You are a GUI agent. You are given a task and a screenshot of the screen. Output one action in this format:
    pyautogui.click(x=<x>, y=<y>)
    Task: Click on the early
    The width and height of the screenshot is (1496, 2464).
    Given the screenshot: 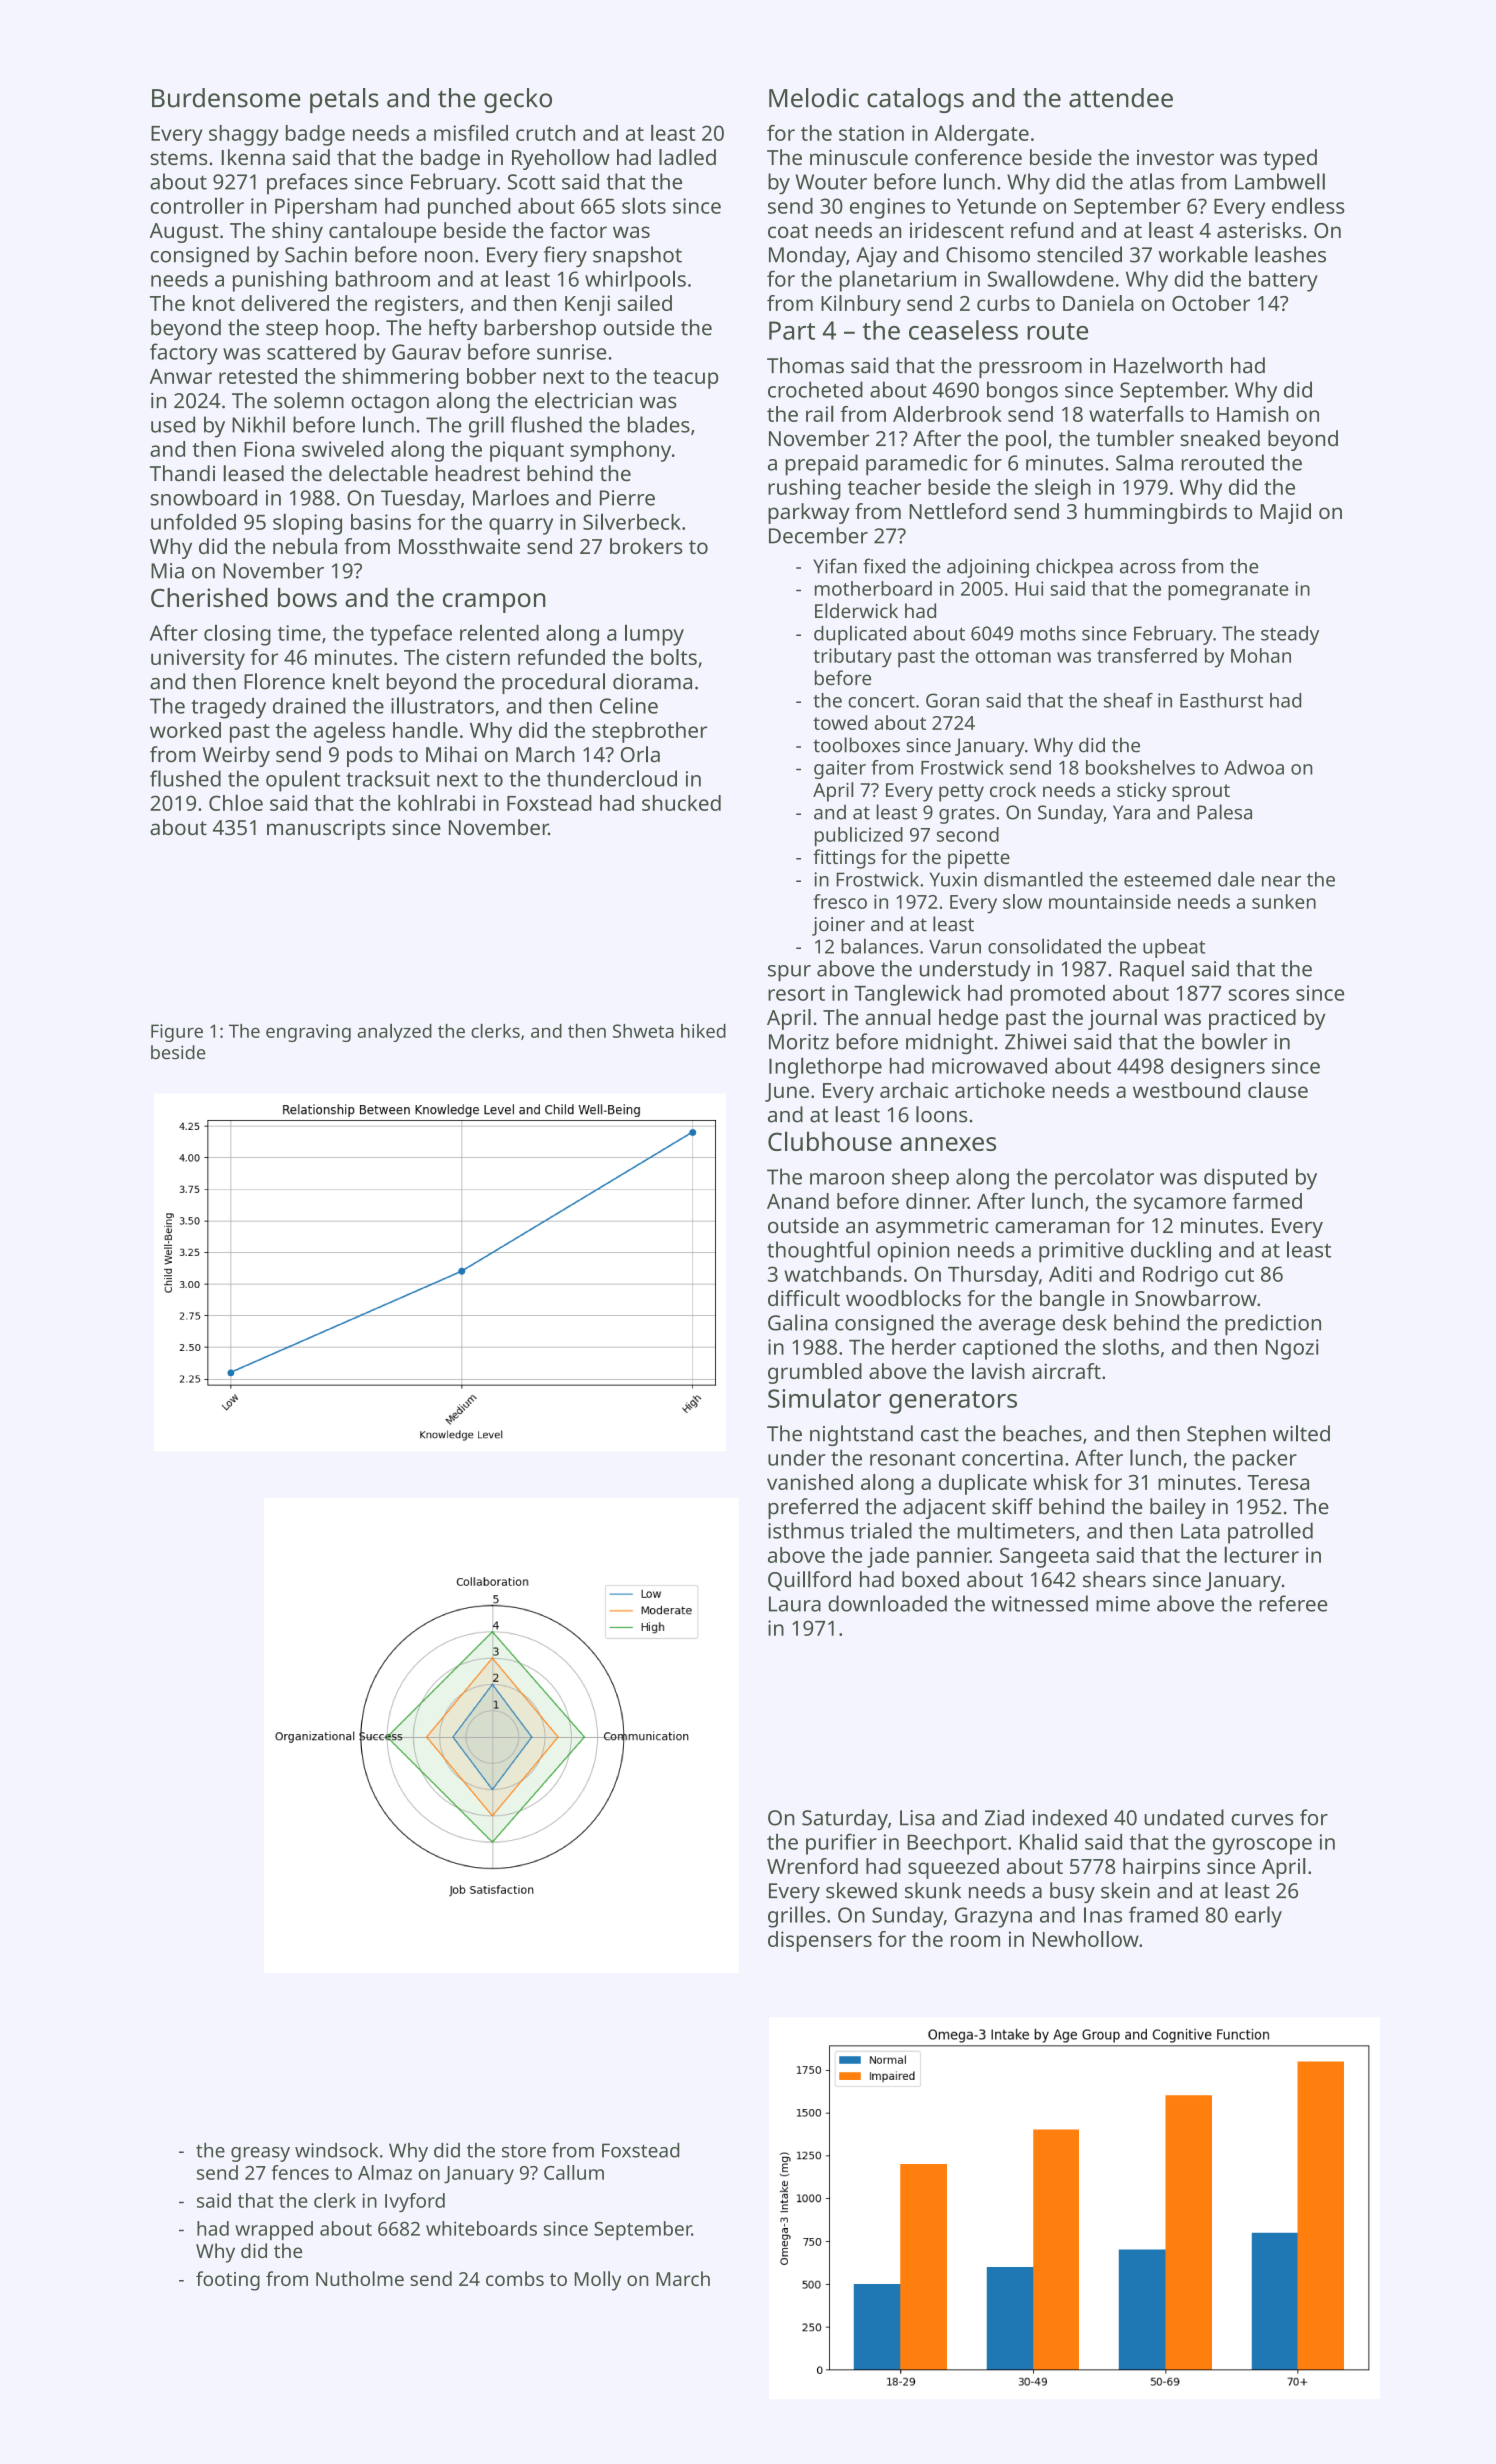 What is the action you would take?
    pyautogui.click(x=1258, y=1917)
